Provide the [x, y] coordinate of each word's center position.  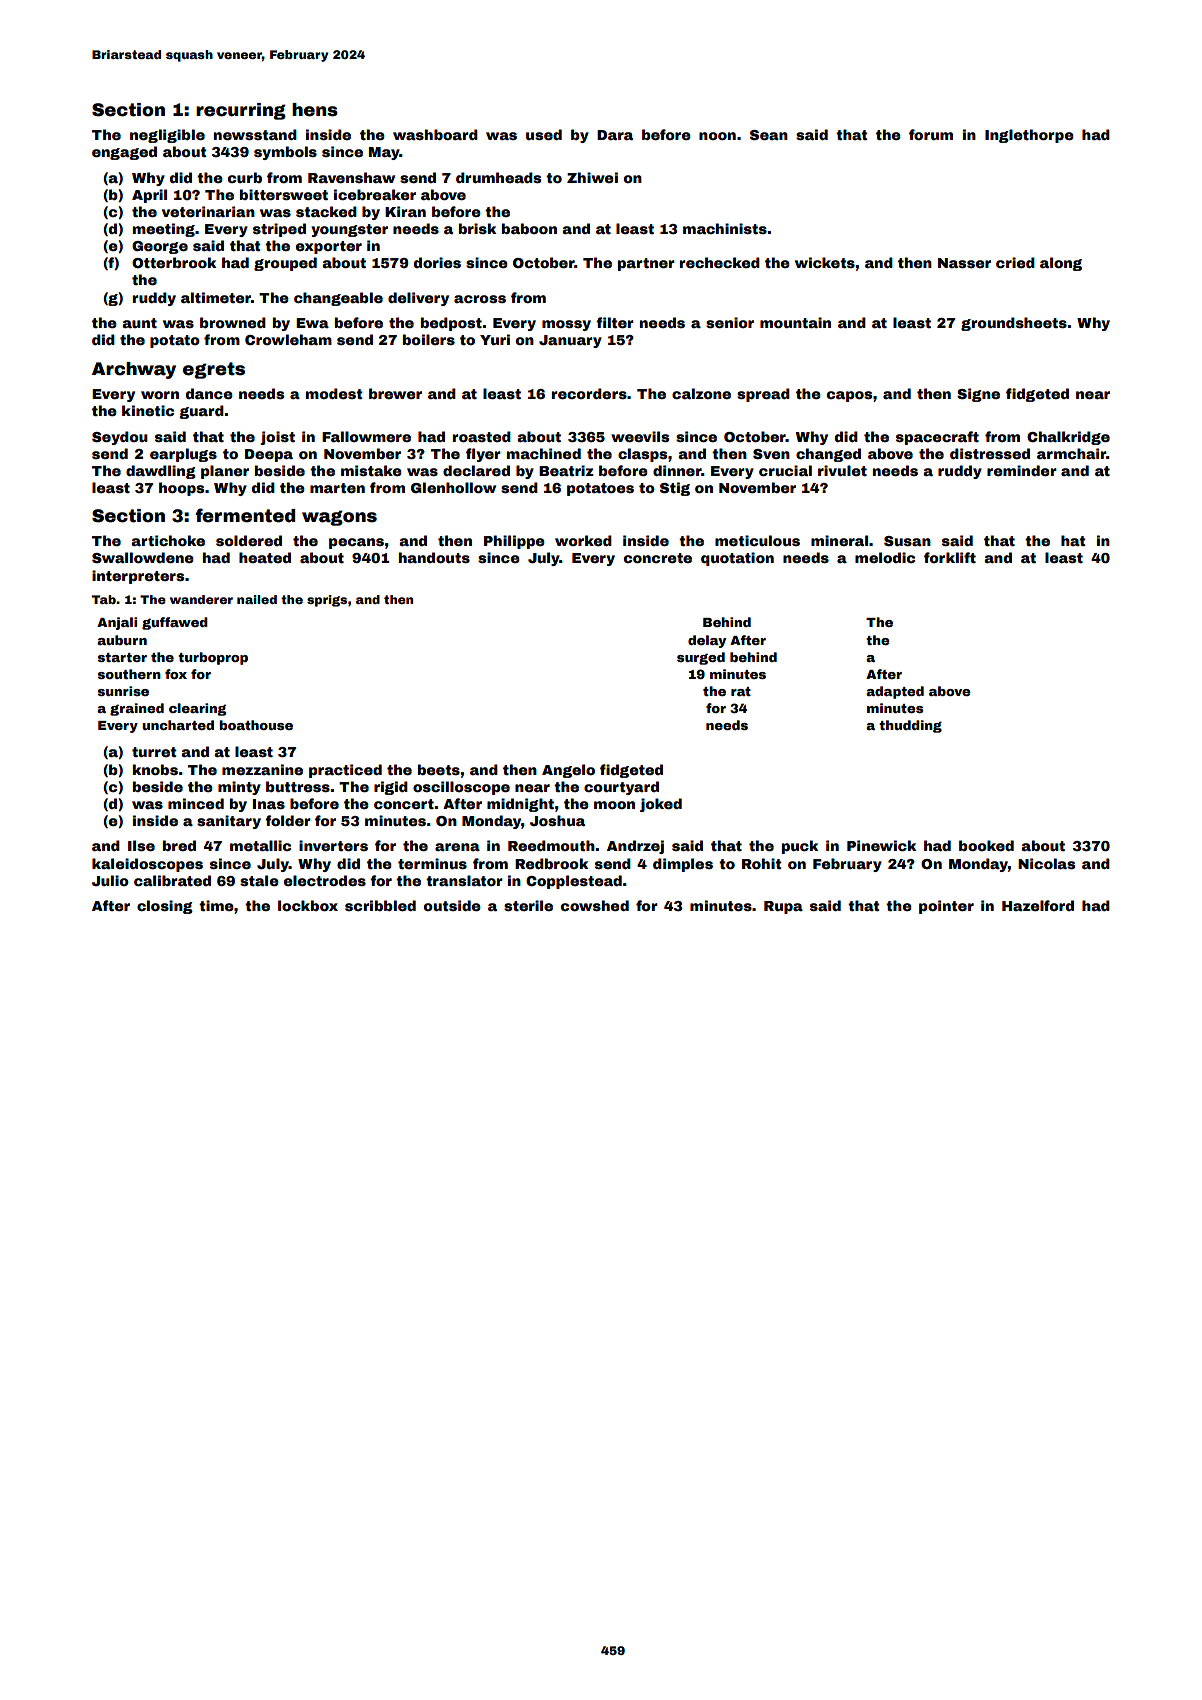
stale [259, 880]
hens [315, 110]
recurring [241, 111]
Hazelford [1038, 905]
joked [661, 805]
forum [931, 134]
